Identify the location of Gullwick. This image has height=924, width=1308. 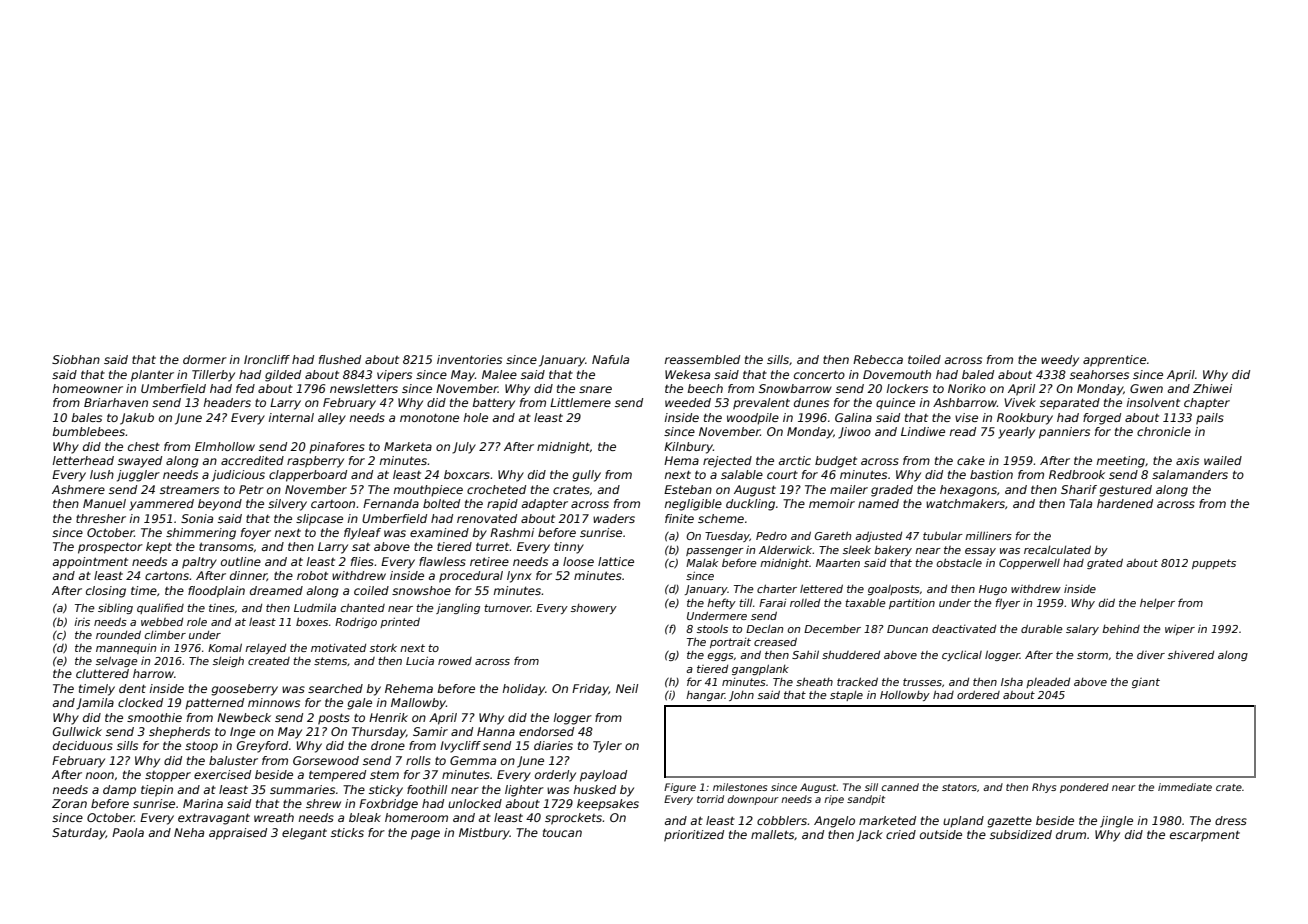
(77, 731).
